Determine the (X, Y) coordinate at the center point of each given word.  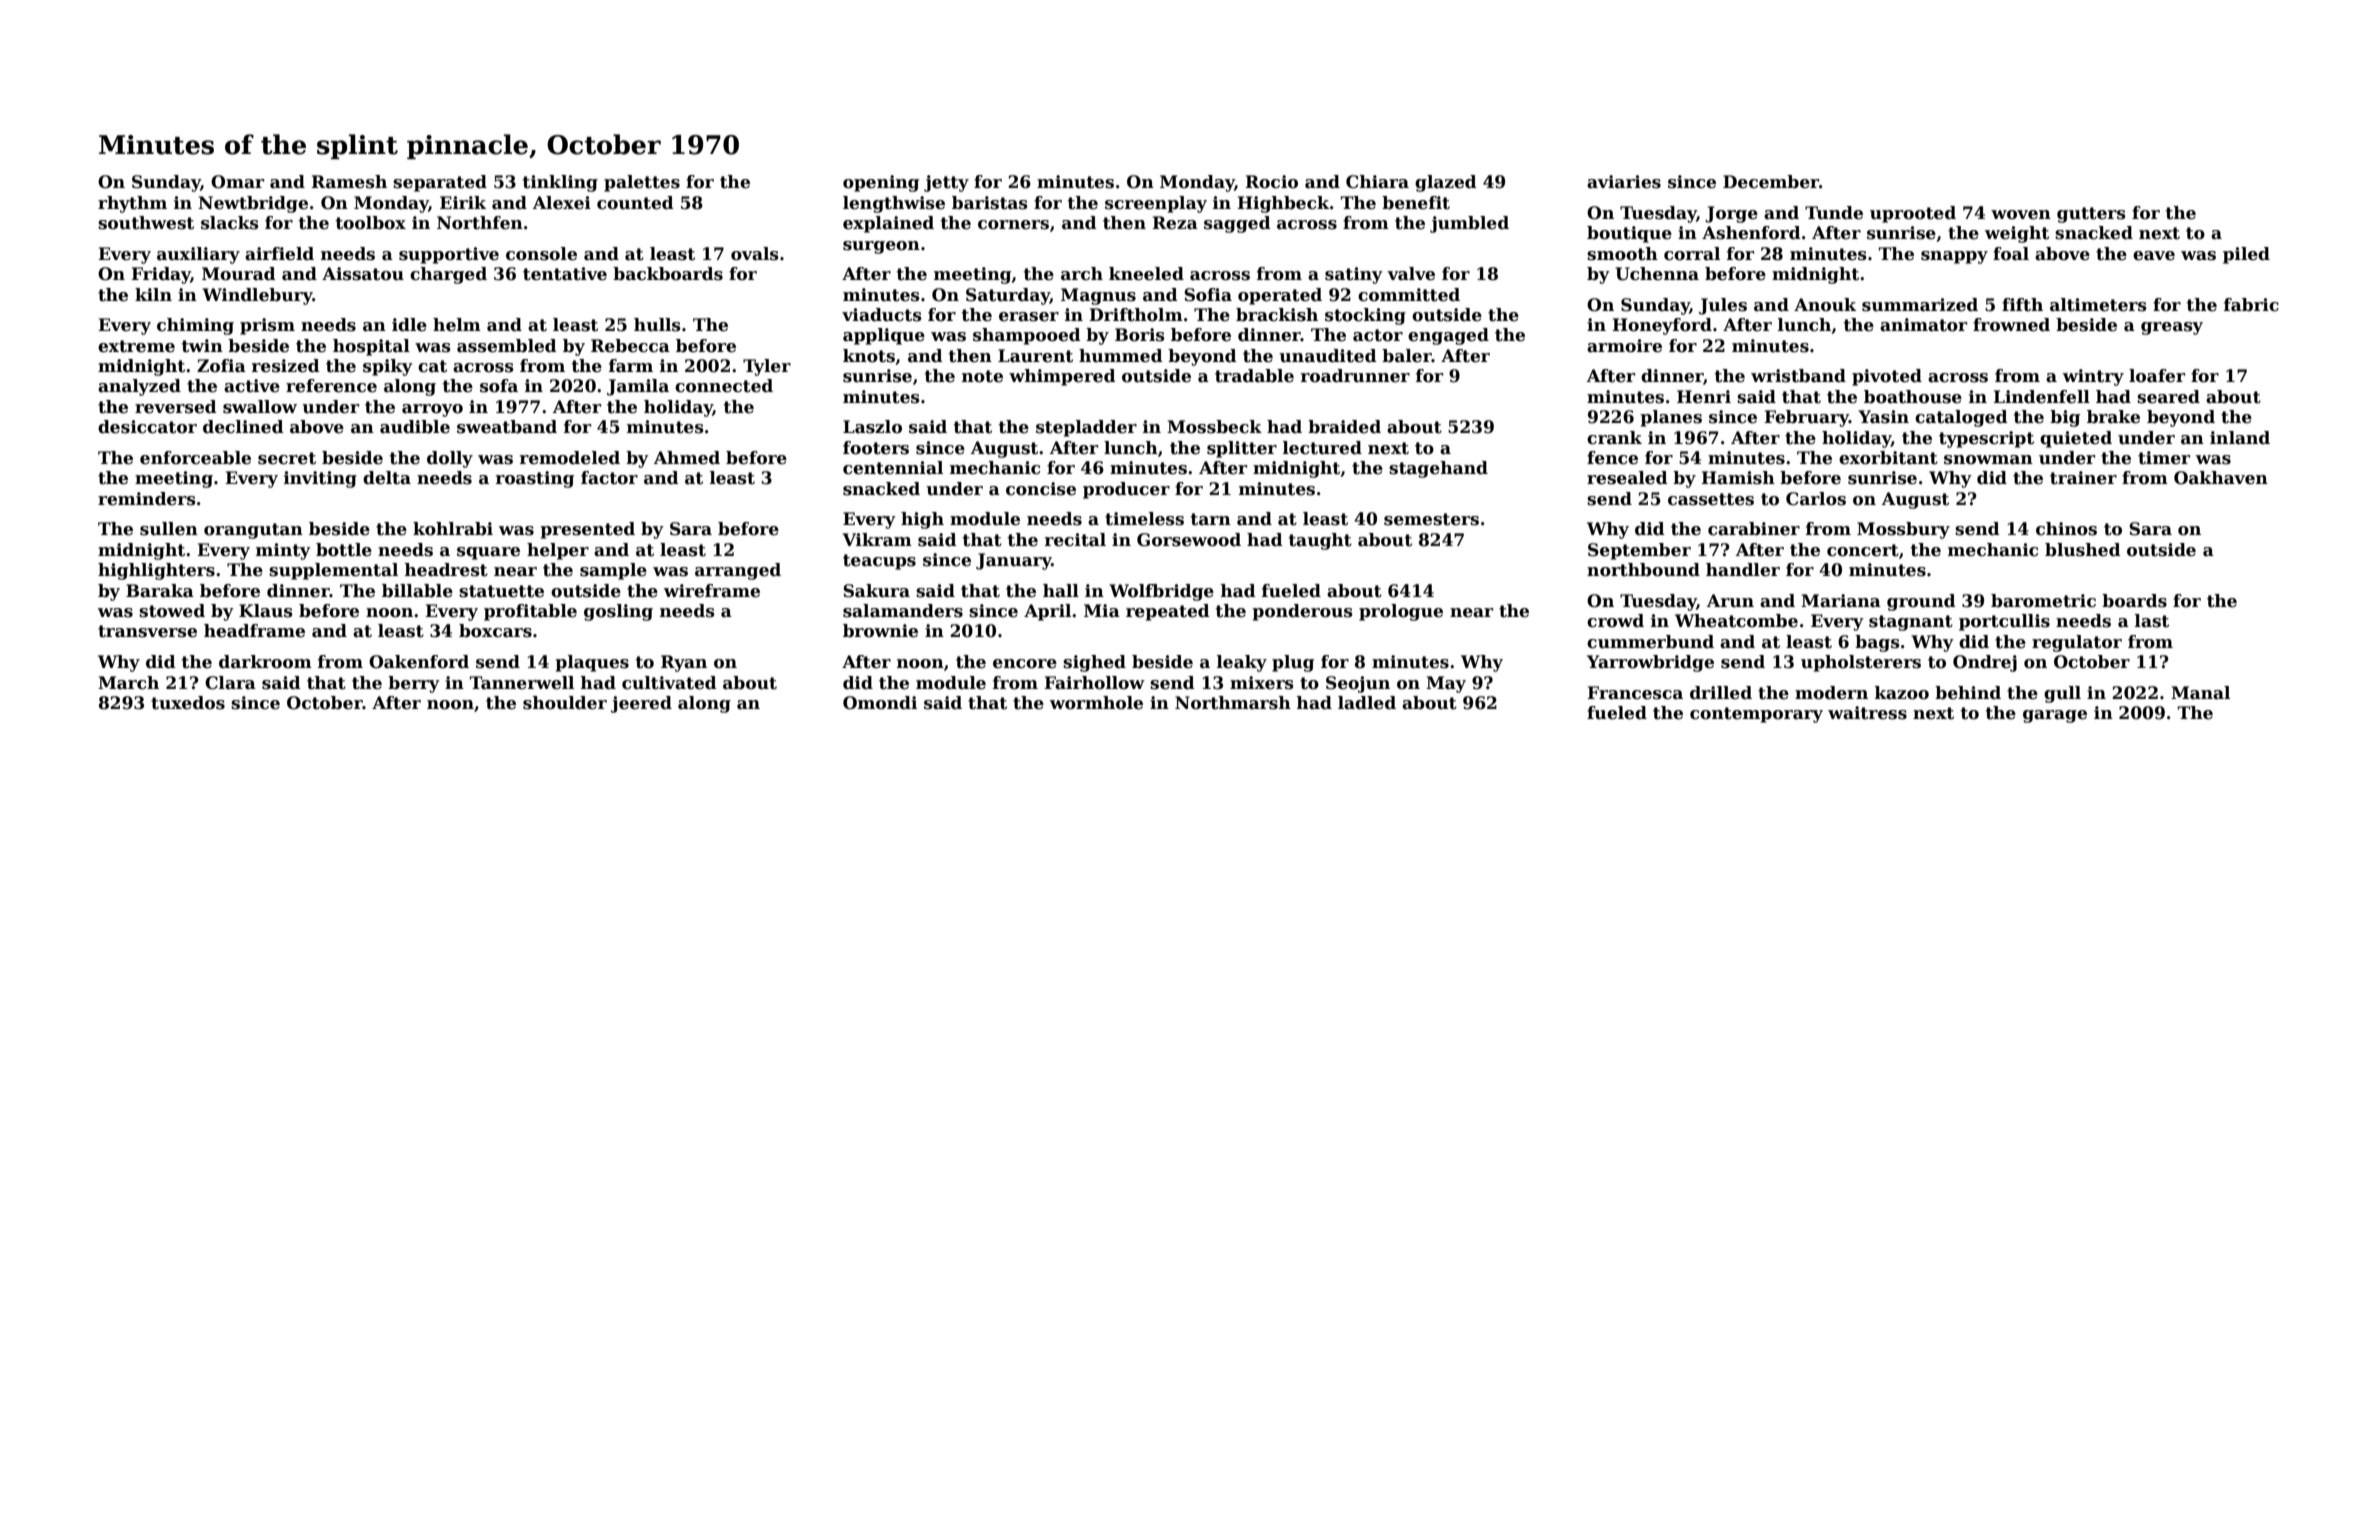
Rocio (1271, 182)
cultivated (669, 683)
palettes (642, 183)
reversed (176, 407)
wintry (2093, 377)
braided (1344, 427)
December (1771, 182)
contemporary (1756, 715)
